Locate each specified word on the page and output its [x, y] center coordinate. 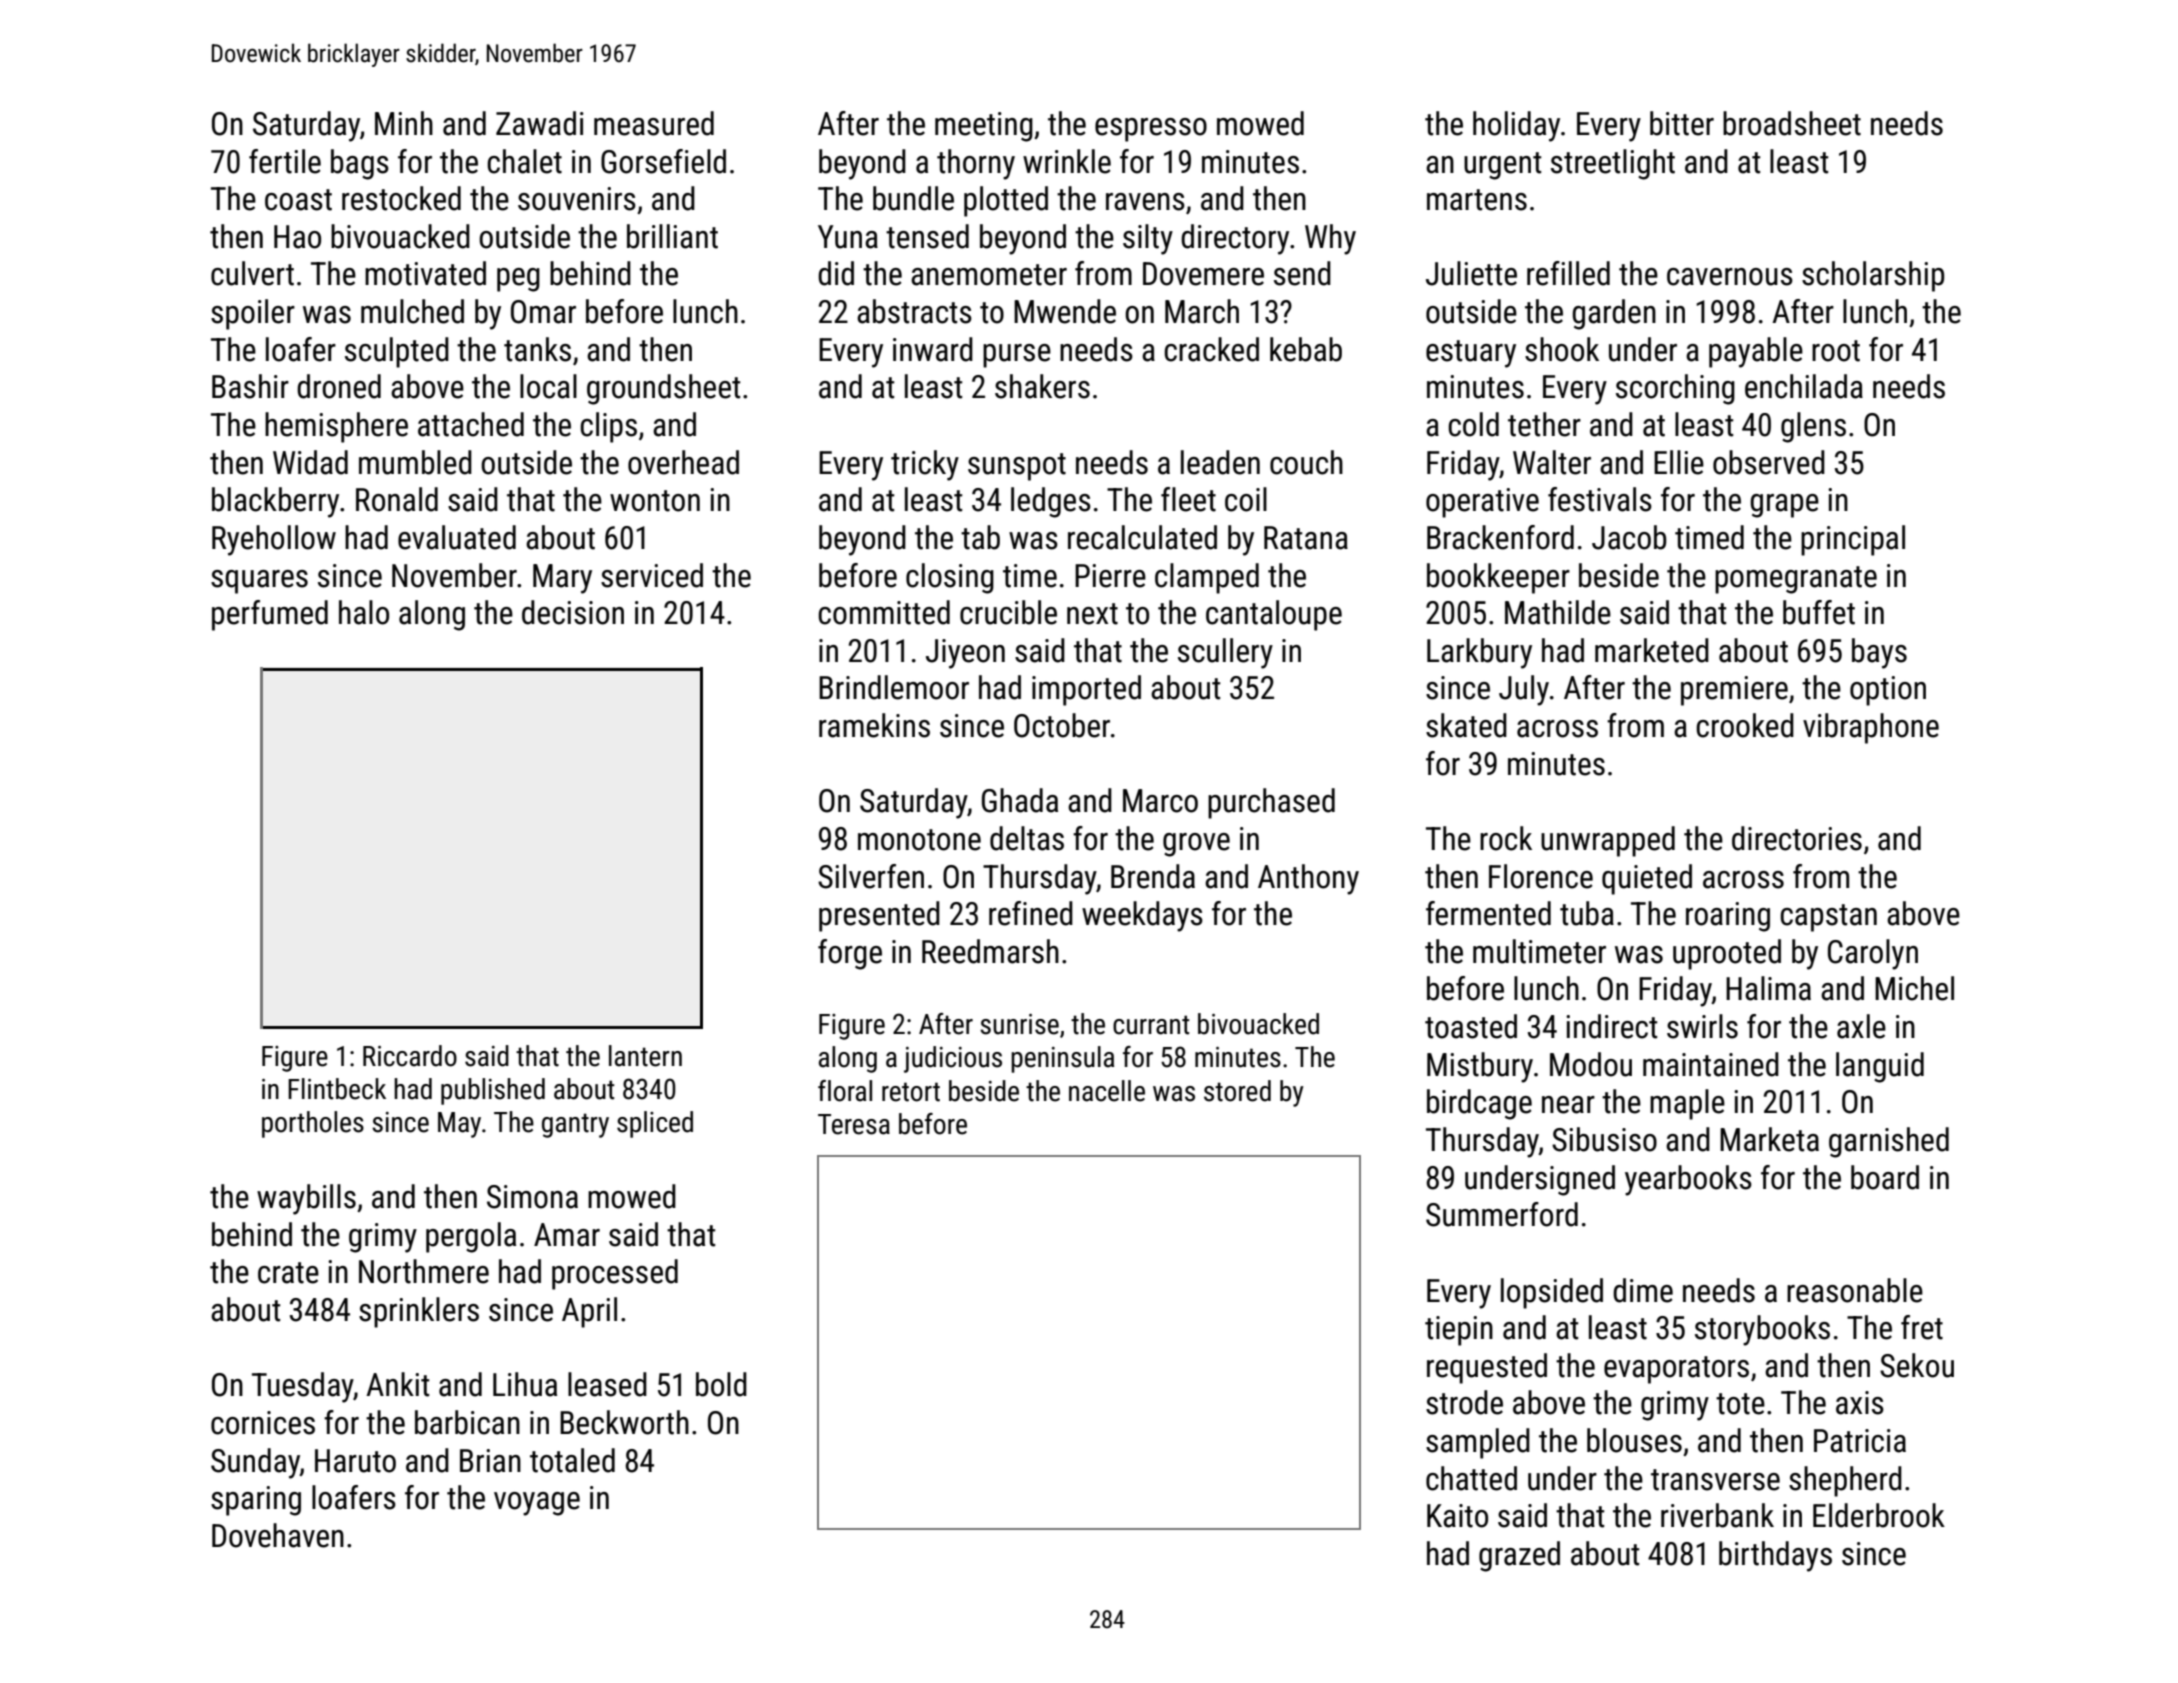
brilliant [672, 236]
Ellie [1679, 462]
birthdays [1775, 1556]
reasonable [1855, 1290]
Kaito [1457, 1516]
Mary [562, 579]
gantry [575, 1125]
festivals [1600, 499]
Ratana [1306, 538]
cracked [1211, 349]
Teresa [854, 1124]
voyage [537, 1504]
